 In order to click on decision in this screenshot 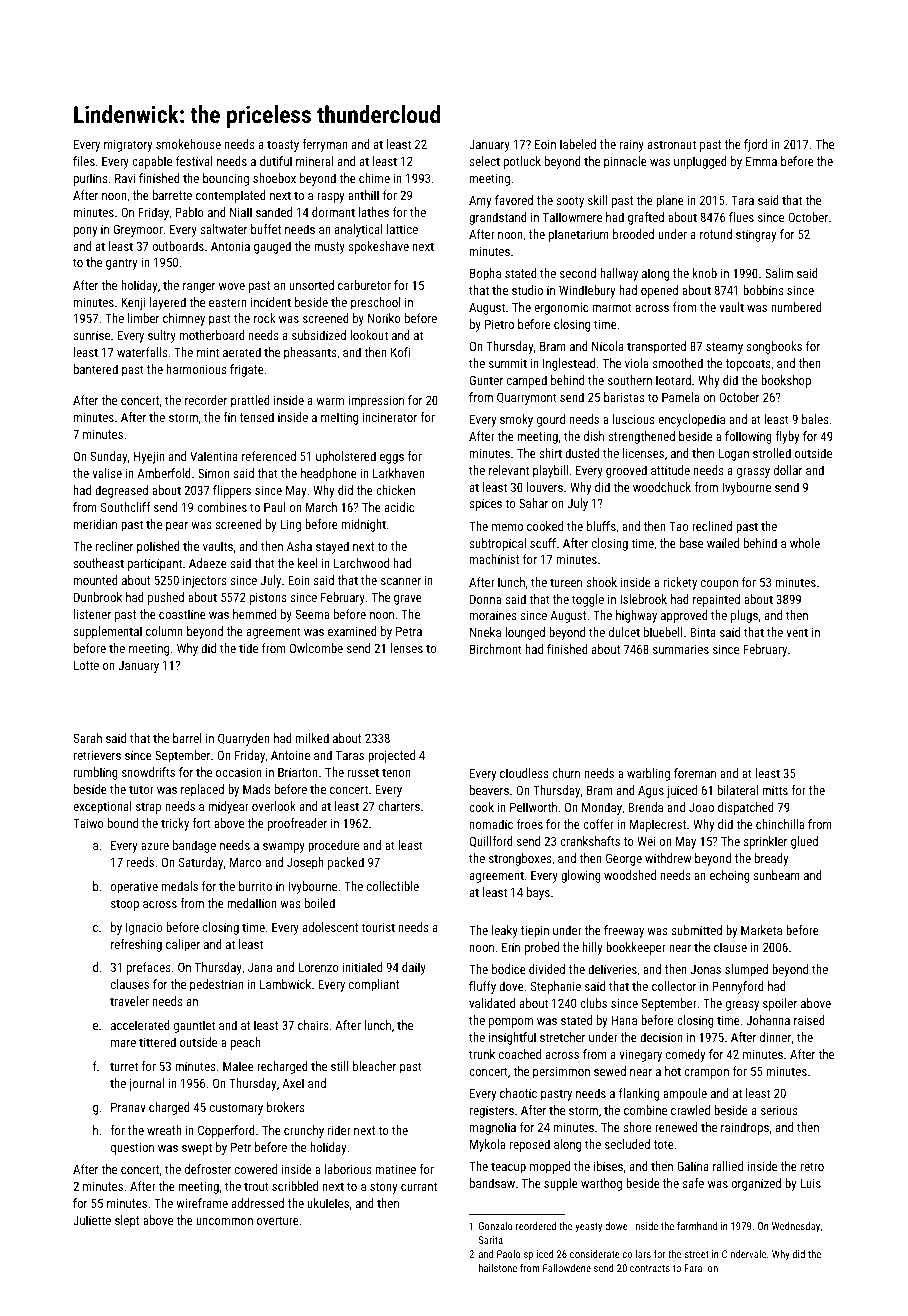, I will do `click(661, 1037)`.
